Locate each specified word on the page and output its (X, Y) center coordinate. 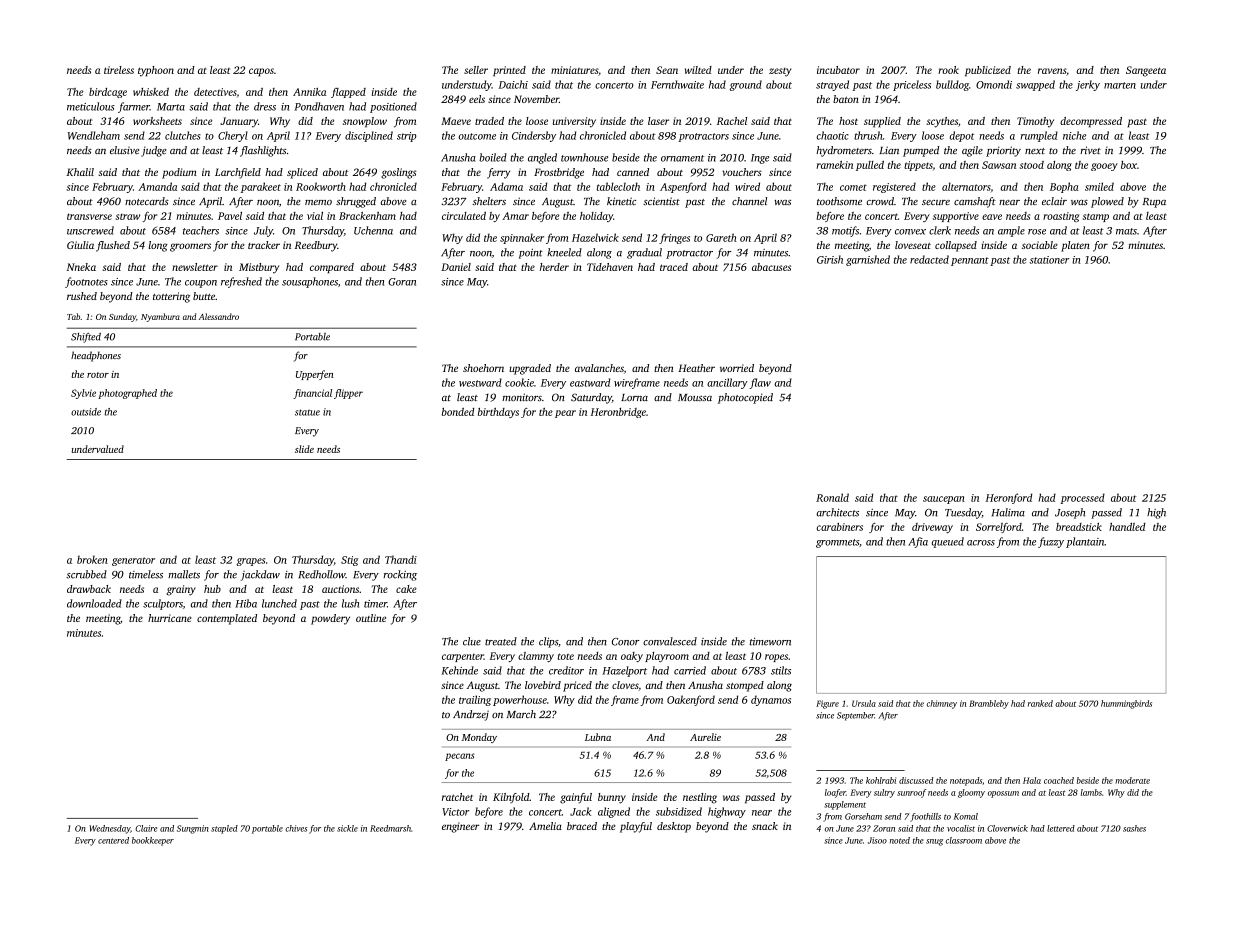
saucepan (944, 500)
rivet (1090, 150)
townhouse (584, 157)
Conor (626, 642)
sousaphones (310, 282)
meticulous (91, 106)
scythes (942, 122)
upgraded (530, 369)
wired (747, 186)
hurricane (170, 618)
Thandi (401, 559)
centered (113, 840)
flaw (760, 383)
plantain (1085, 542)
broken (92, 559)
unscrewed (90, 230)
